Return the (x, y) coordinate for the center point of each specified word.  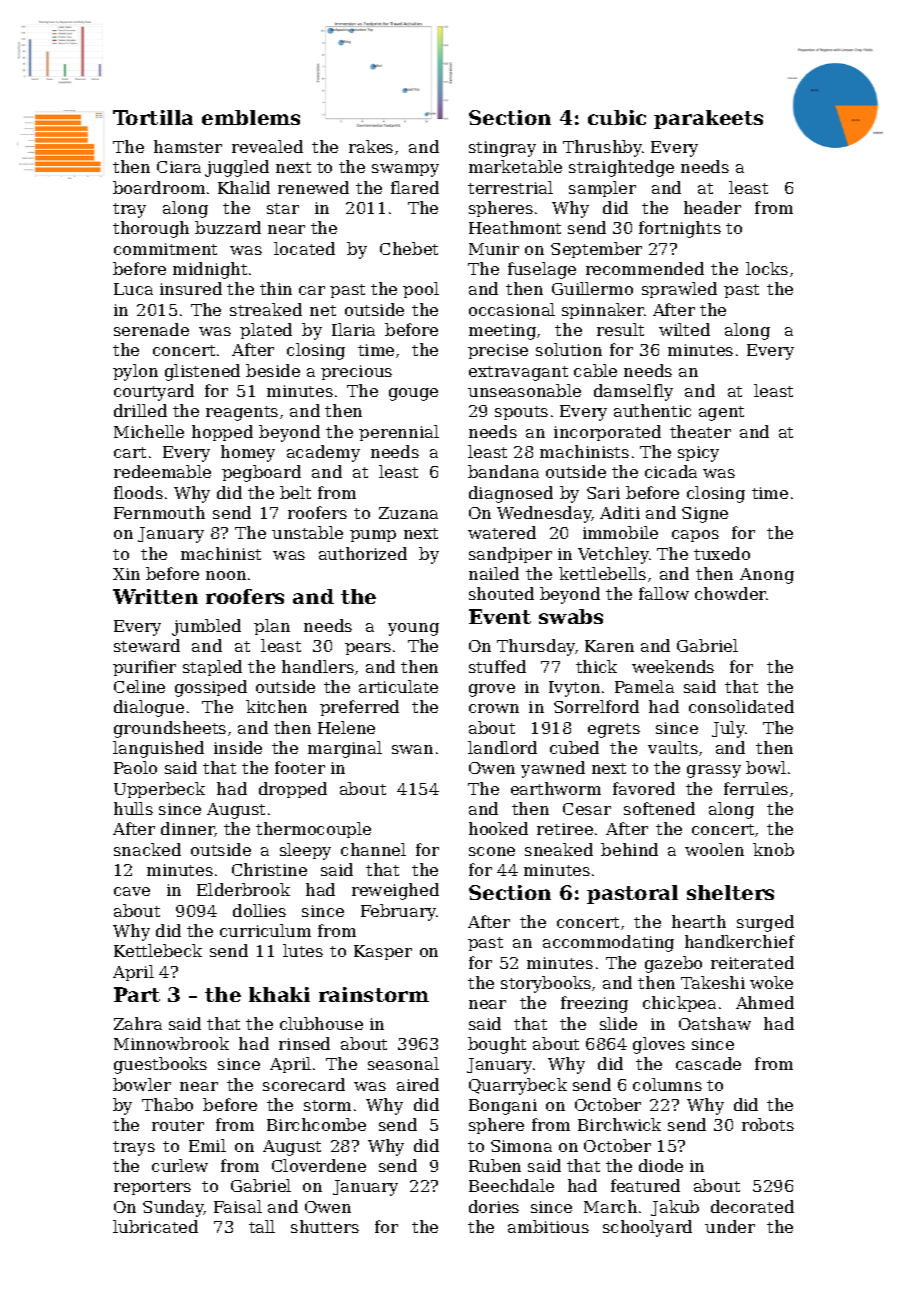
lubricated (155, 1226)
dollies (259, 910)
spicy (698, 454)
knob (773, 849)
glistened (202, 372)
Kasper (383, 952)
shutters (325, 1226)
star (283, 208)
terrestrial (510, 187)
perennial (399, 433)
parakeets (708, 119)
